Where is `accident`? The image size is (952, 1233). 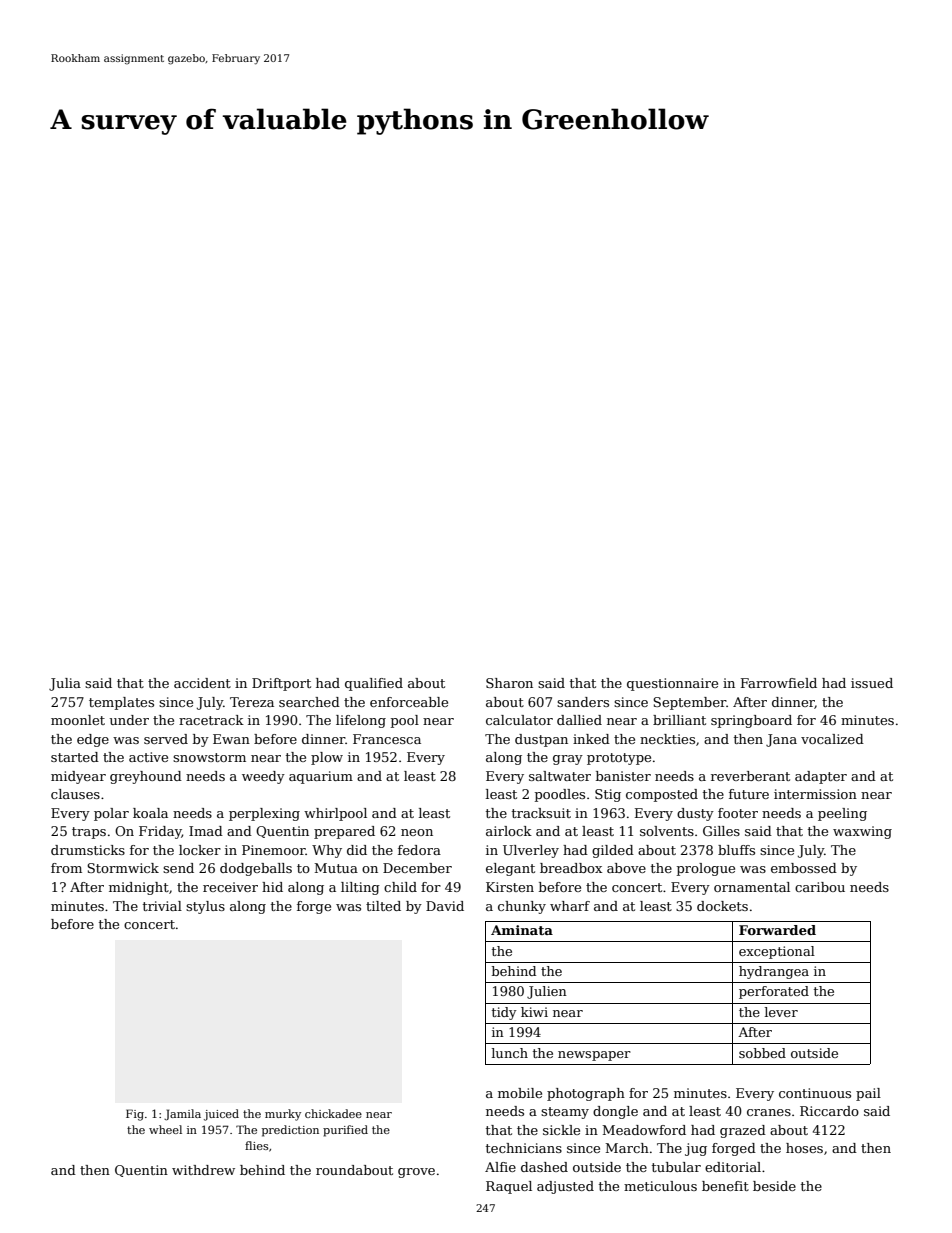
accident is located at coordinates (202, 683).
